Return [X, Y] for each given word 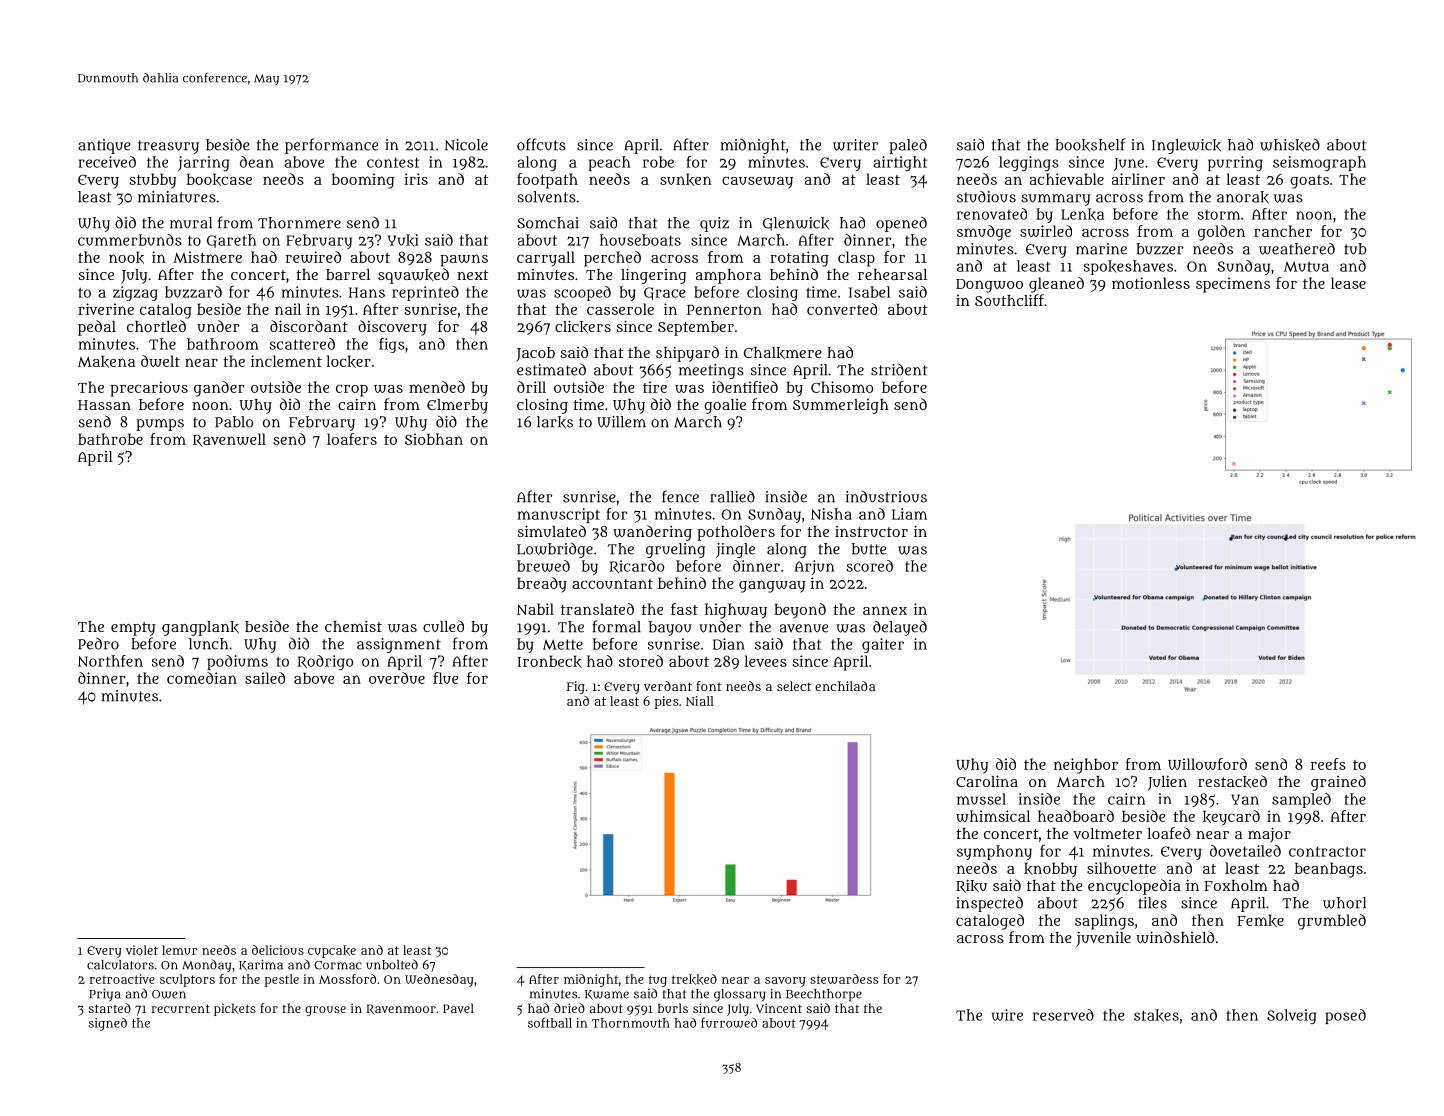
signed [108, 1024]
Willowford [1207, 764]
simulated [552, 531]
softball [550, 1022]
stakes [1156, 1015]
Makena [106, 361]
